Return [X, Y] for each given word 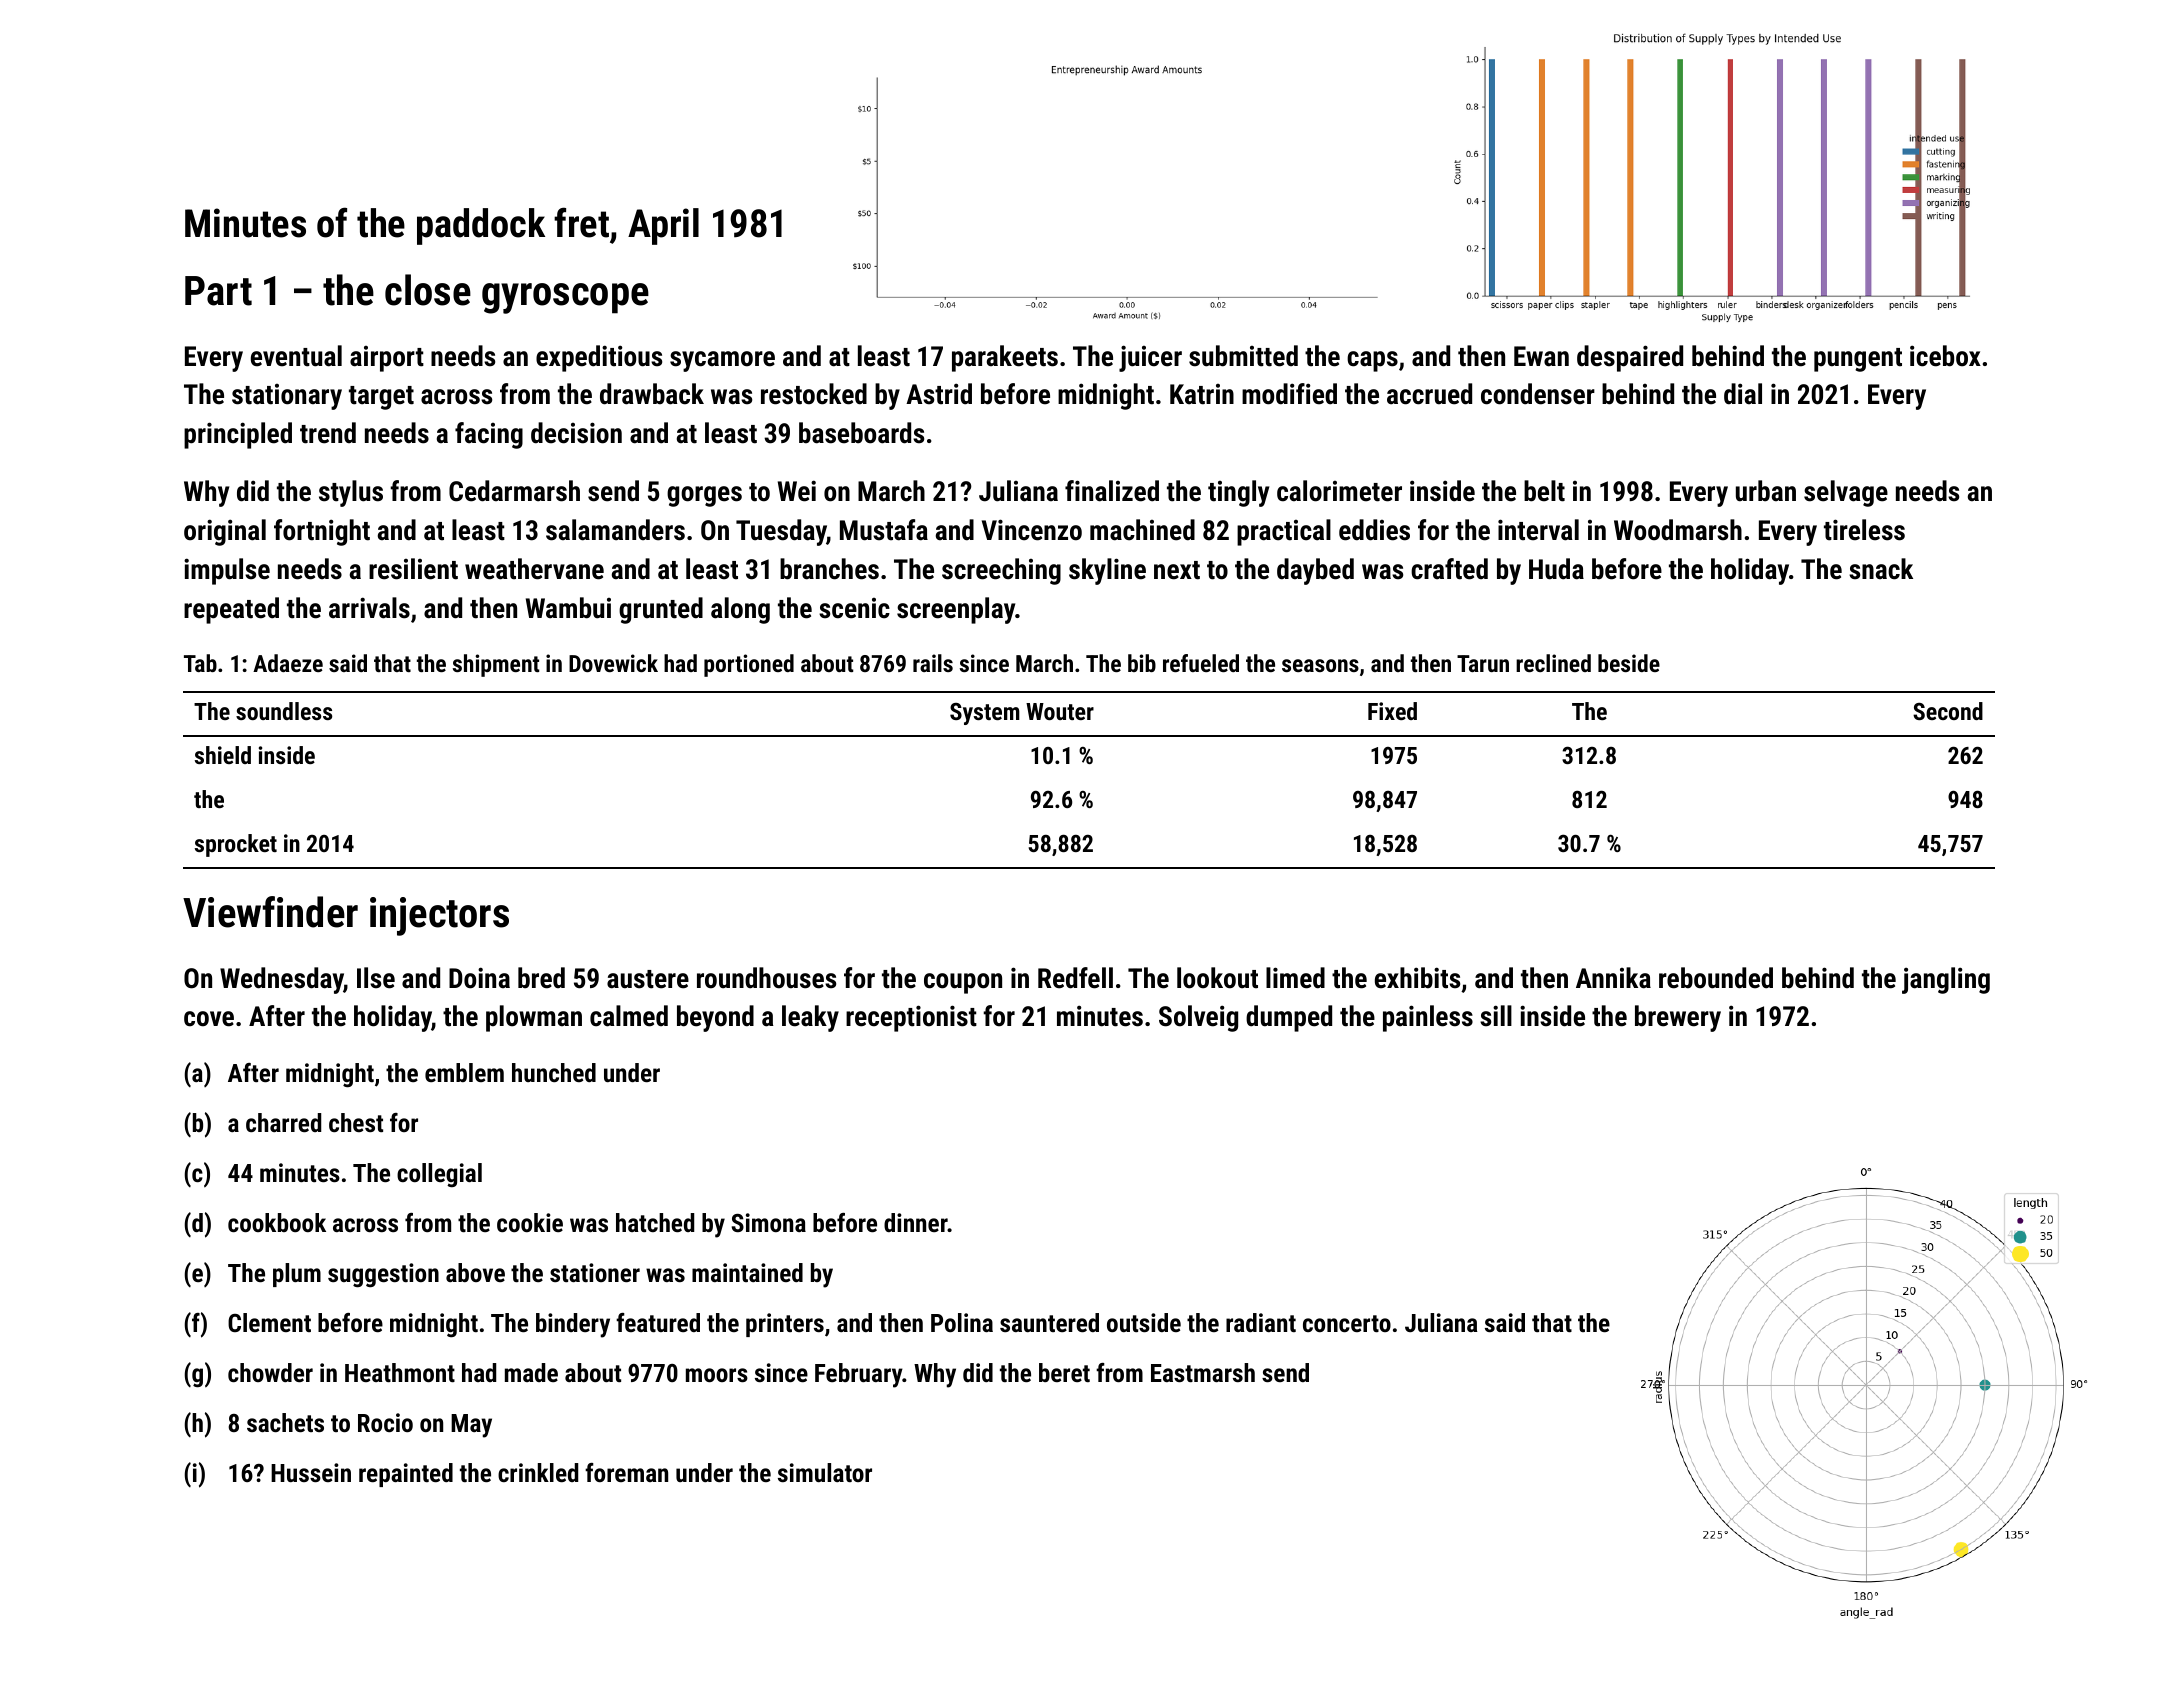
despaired [1630, 358]
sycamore [722, 361]
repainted [406, 1475]
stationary [287, 397]
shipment [496, 665]
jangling [1946, 980]
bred [541, 978]
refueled [1201, 663]
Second [1948, 711]
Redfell [1075, 978]
